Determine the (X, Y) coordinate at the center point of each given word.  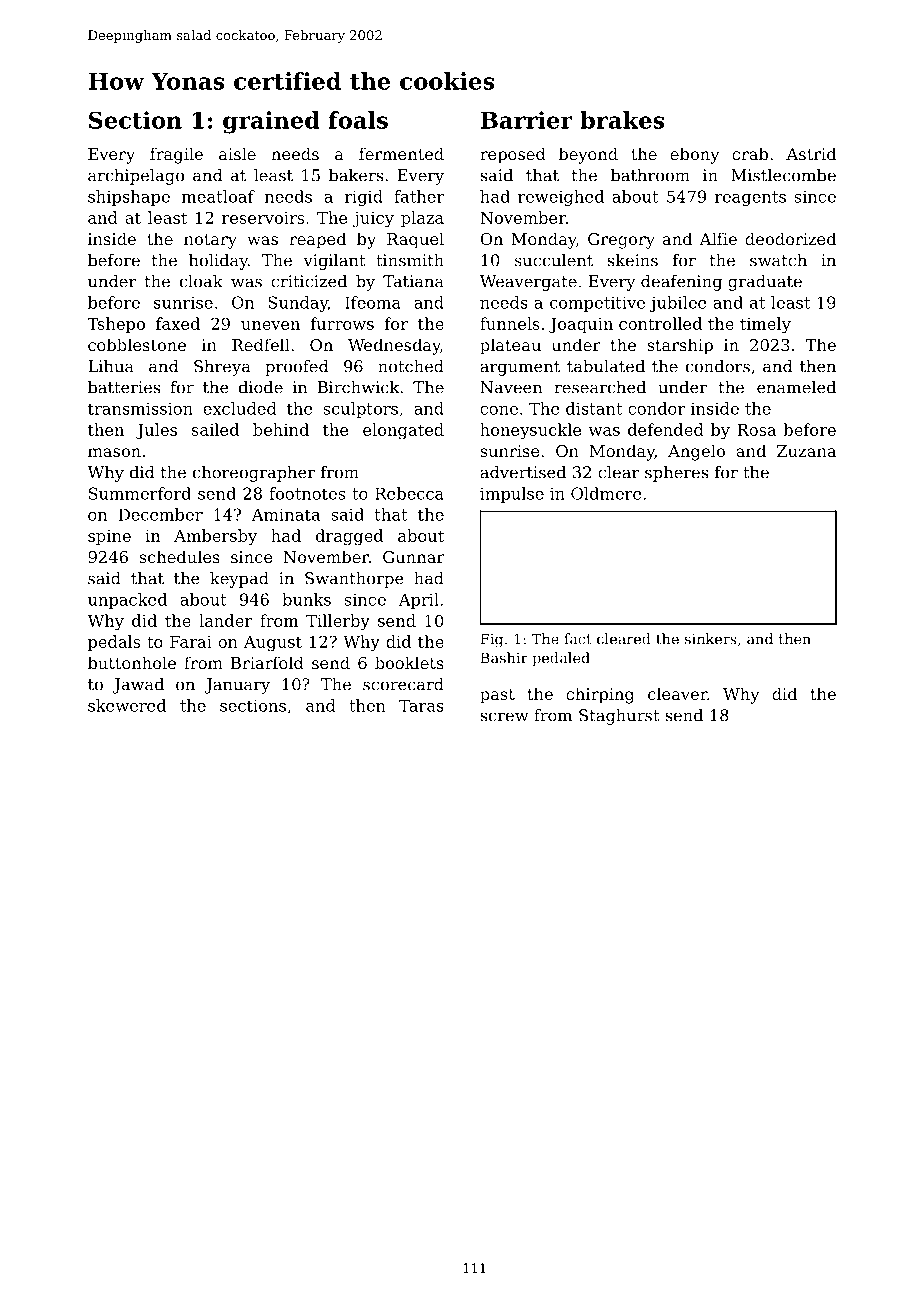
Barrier (527, 120)
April (419, 601)
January (237, 686)
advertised (523, 472)
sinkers (711, 639)
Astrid (811, 153)
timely (765, 325)
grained (271, 122)
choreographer (254, 474)
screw (504, 717)
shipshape (129, 198)
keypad (239, 580)
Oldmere (606, 493)
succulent (554, 260)
